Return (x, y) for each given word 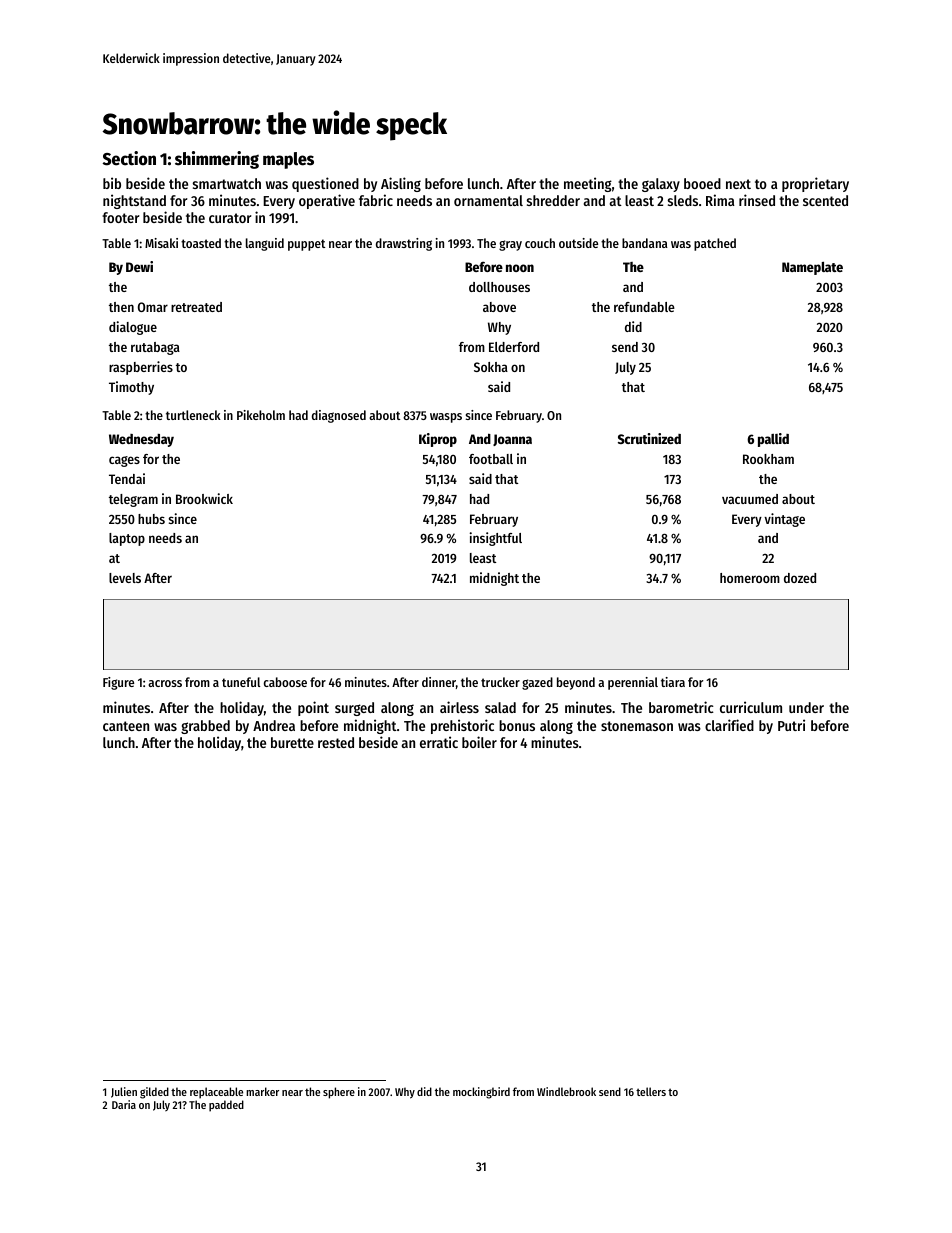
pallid (773, 440)
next (738, 184)
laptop (127, 539)
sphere (339, 1093)
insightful (496, 539)
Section (129, 158)
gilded (154, 1093)
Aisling (401, 184)
